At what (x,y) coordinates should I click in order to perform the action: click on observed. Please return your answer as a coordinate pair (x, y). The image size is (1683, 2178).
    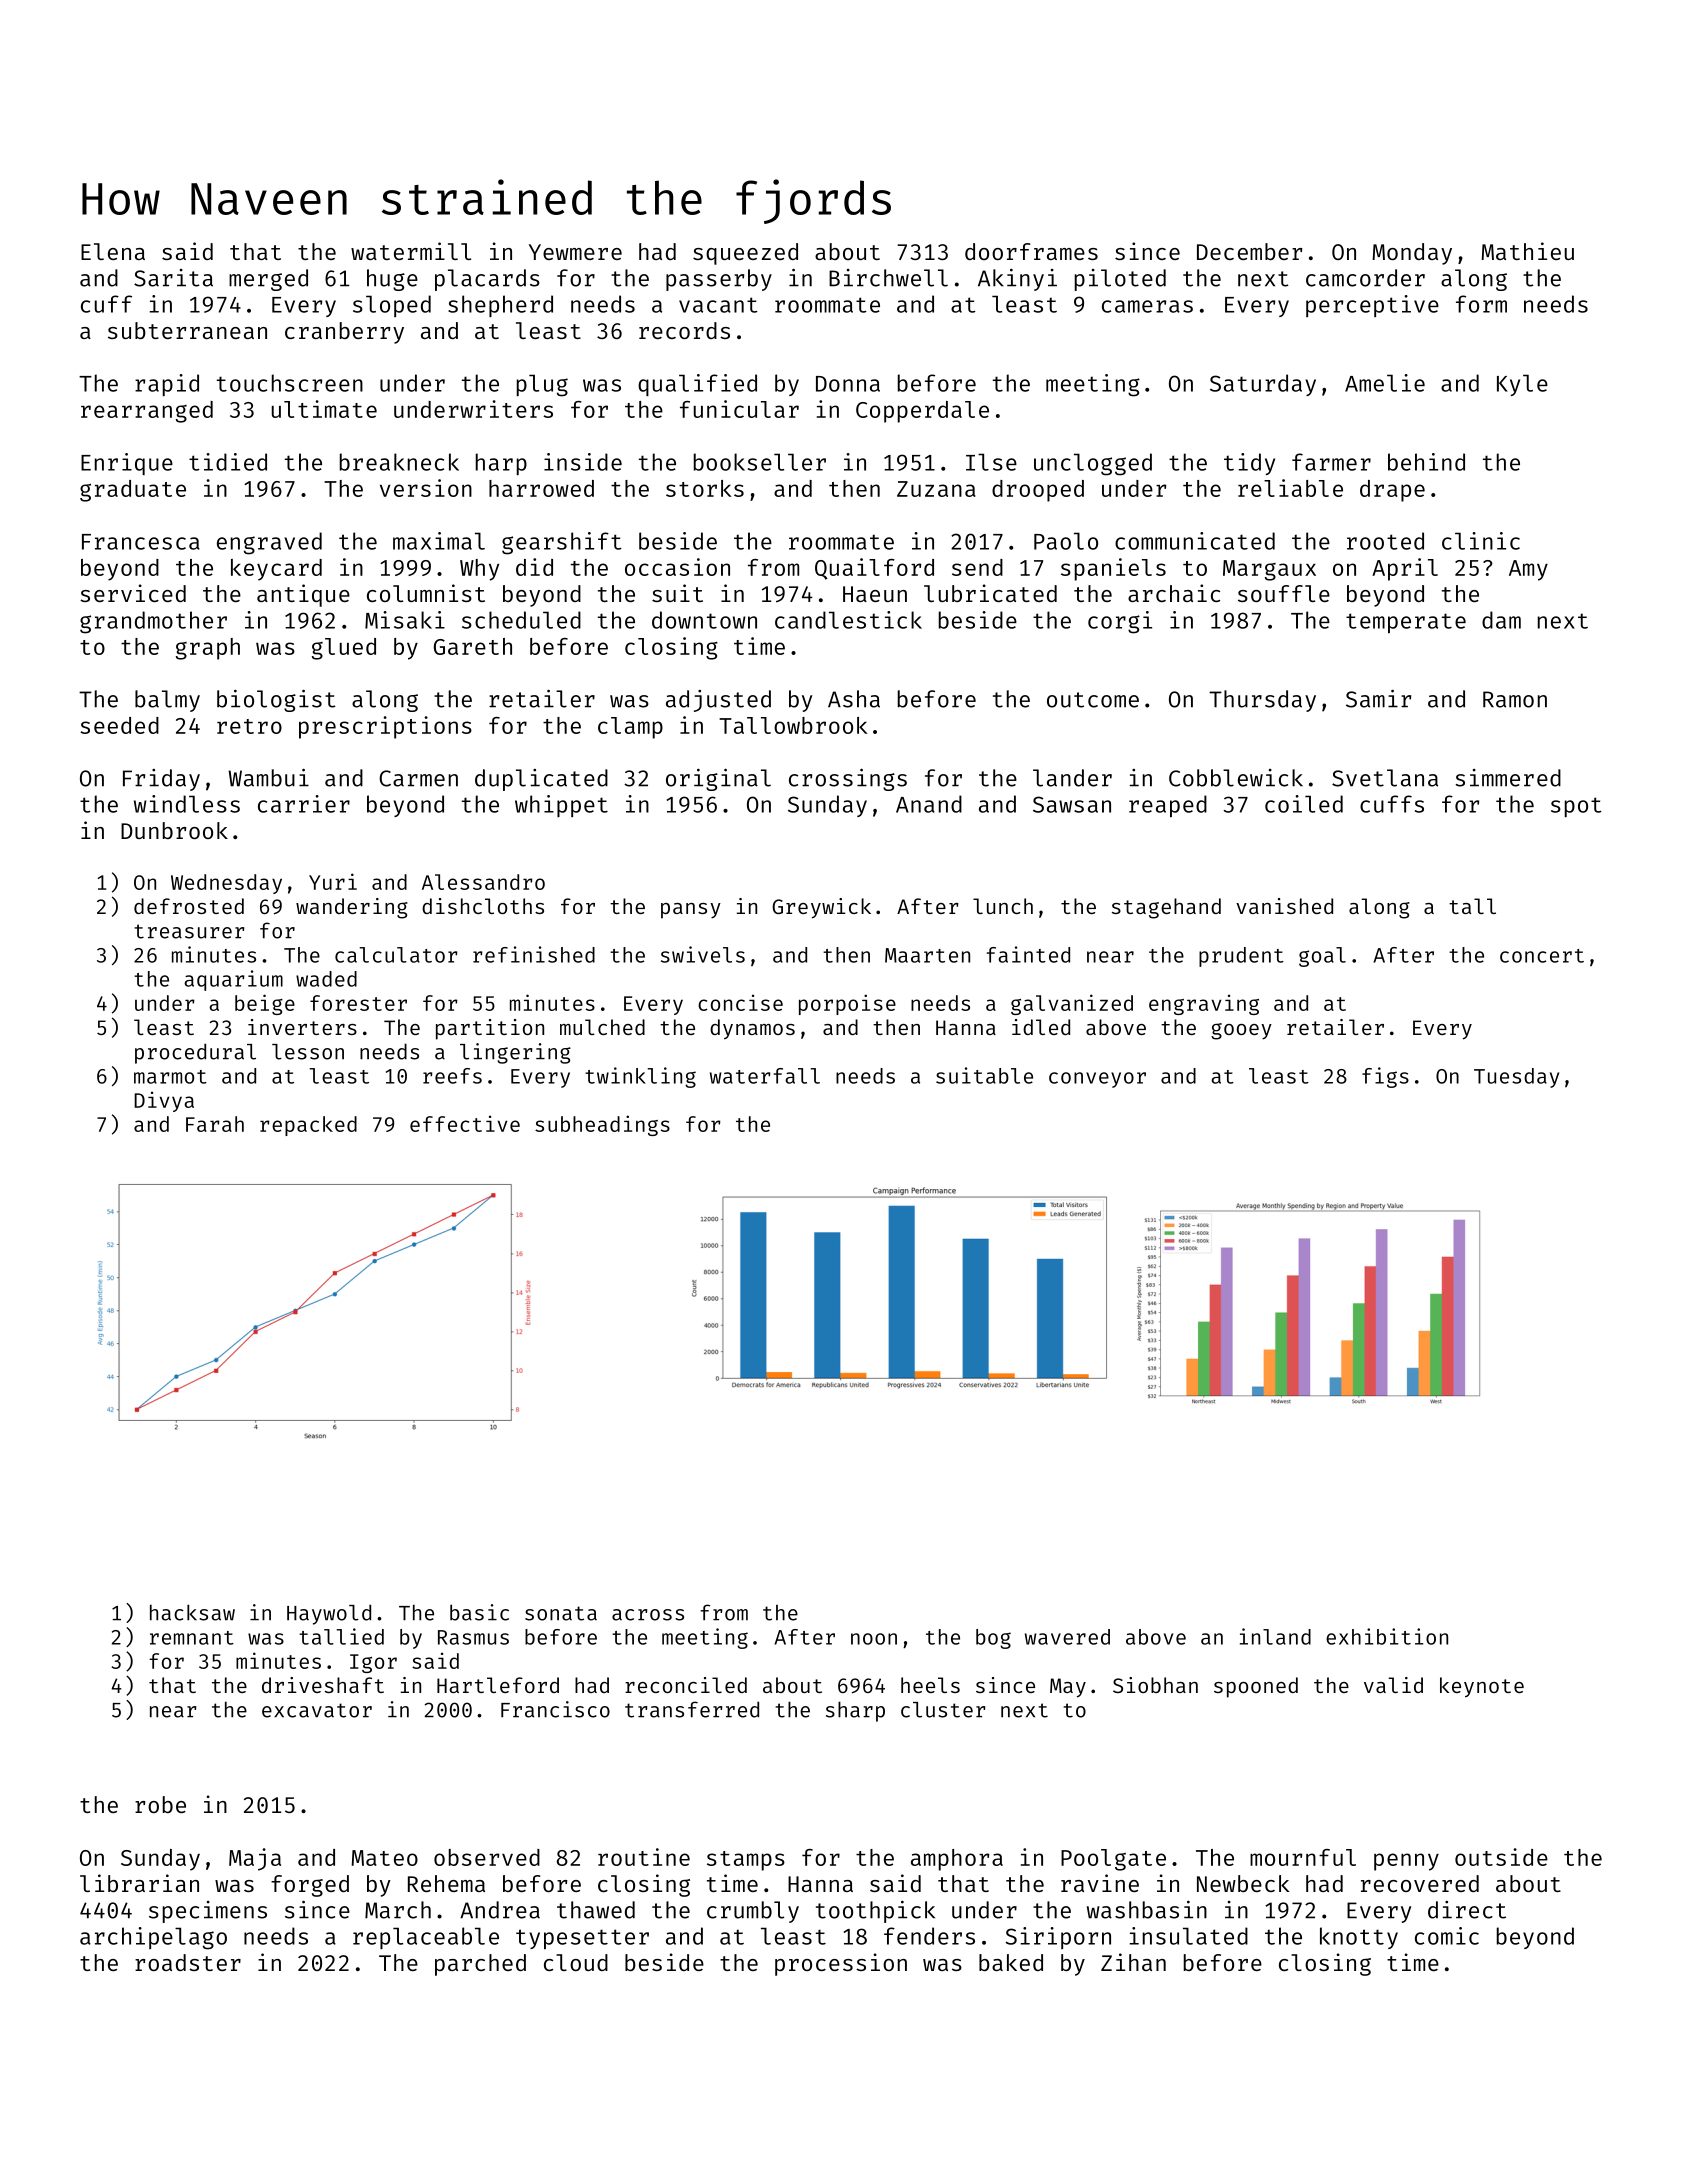
    Looking at the image, I should click on (487, 1857).
